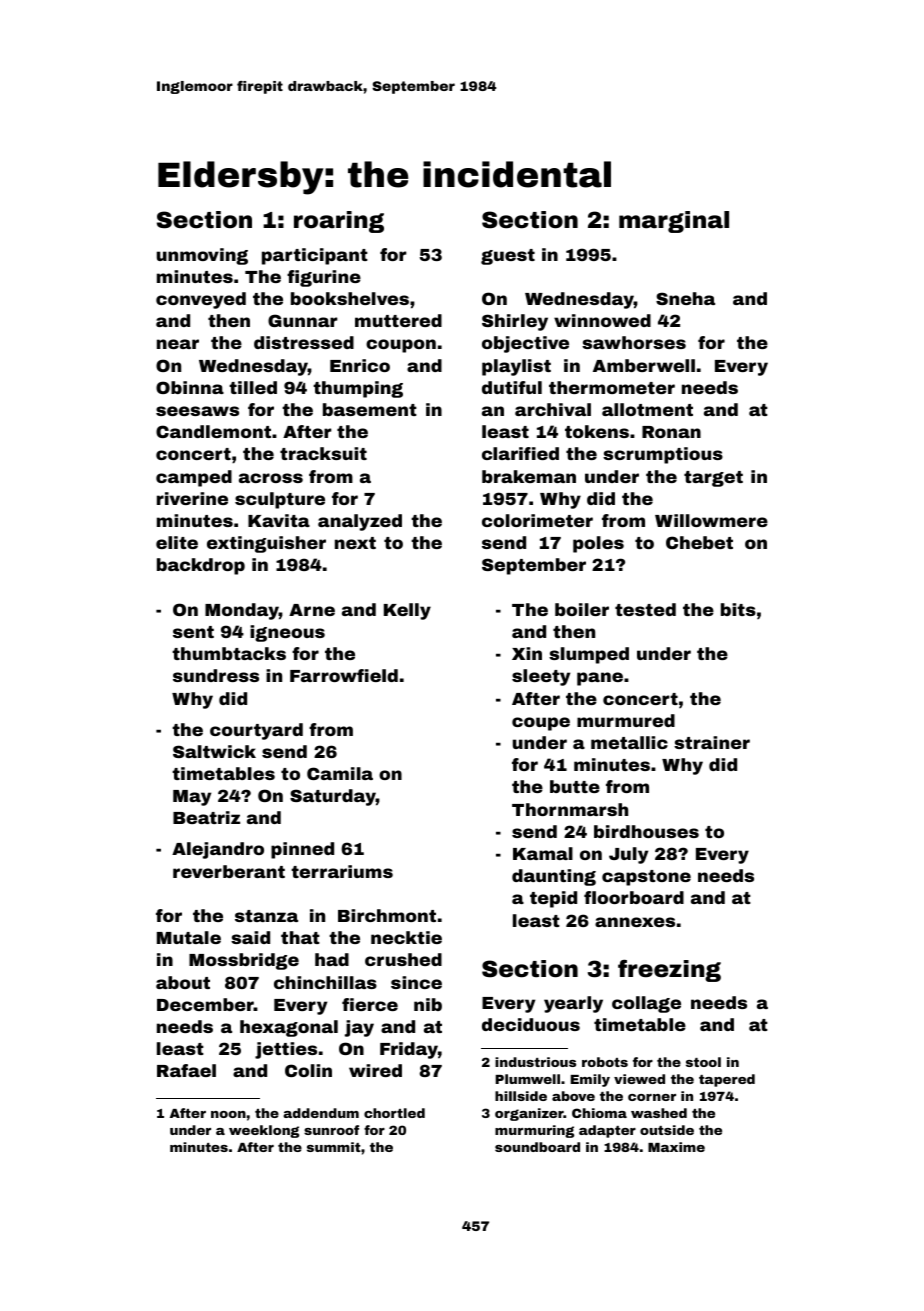 The height and width of the screenshot is (1311, 924). Describe the element at coordinates (738, 609) in the screenshot. I see `bits` at that location.
